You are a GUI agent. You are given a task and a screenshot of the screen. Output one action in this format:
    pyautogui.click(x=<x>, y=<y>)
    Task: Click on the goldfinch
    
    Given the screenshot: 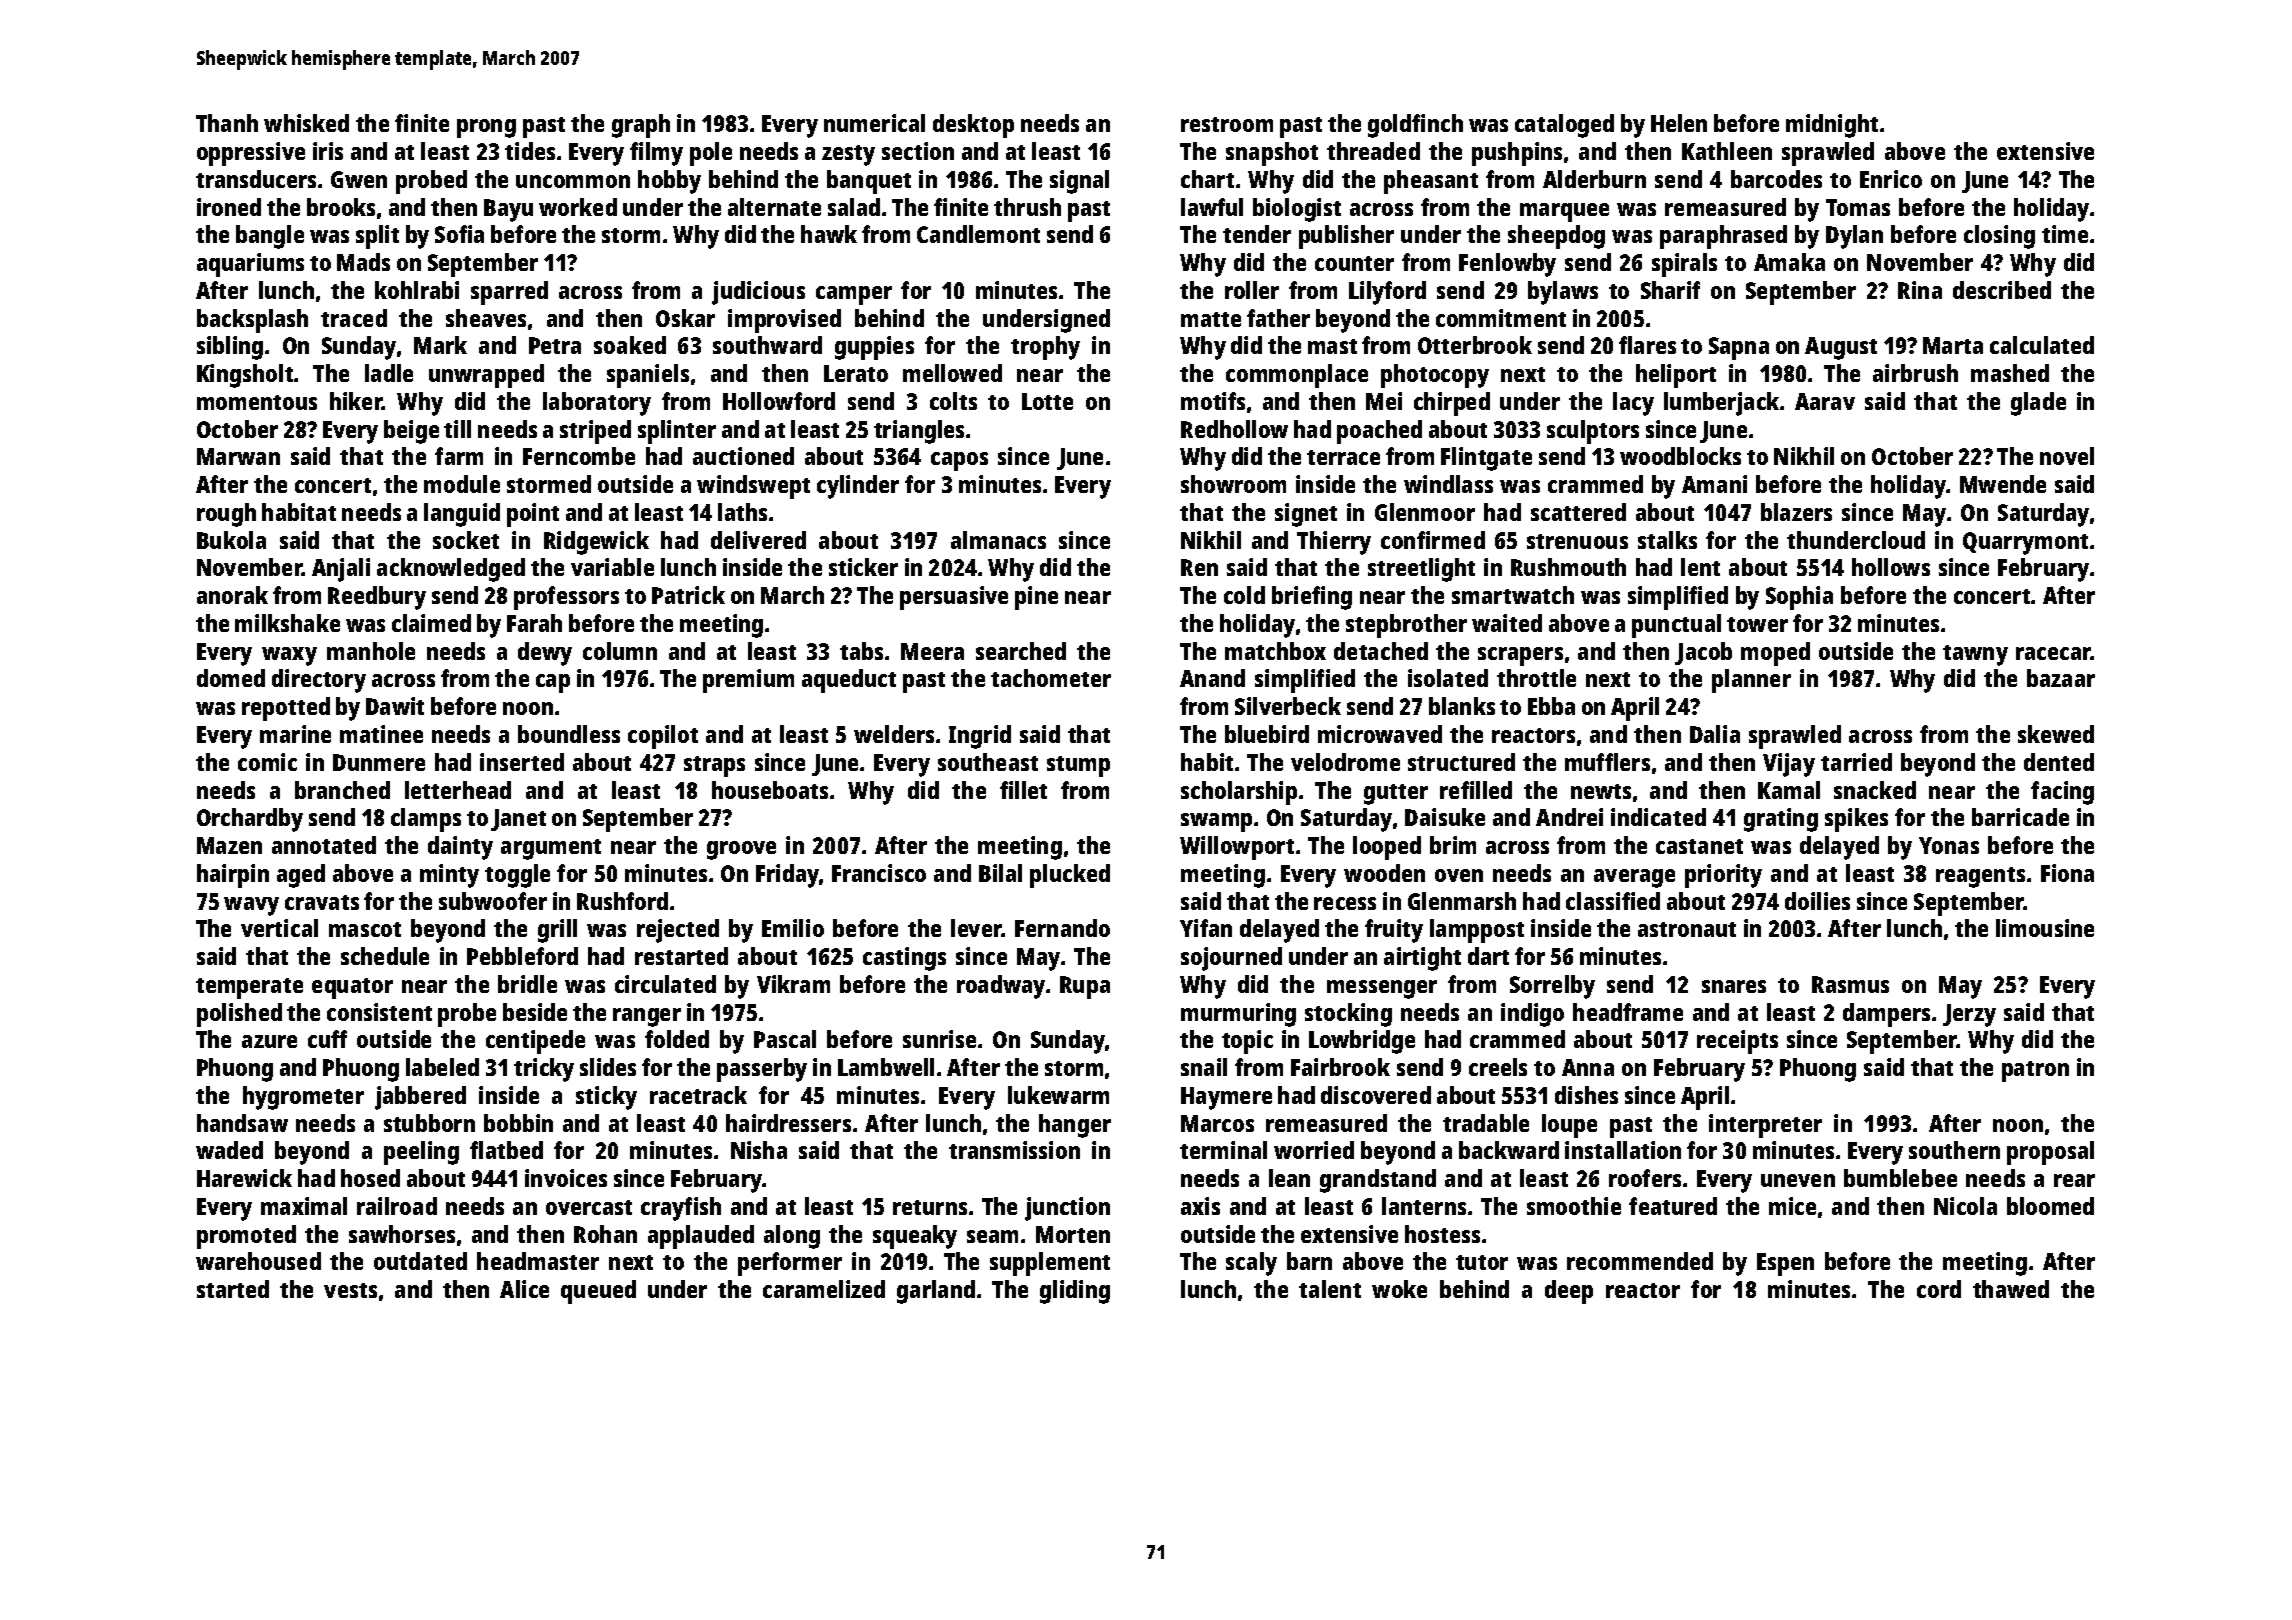 What is the action you would take?
    pyautogui.click(x=1415, y=126)
